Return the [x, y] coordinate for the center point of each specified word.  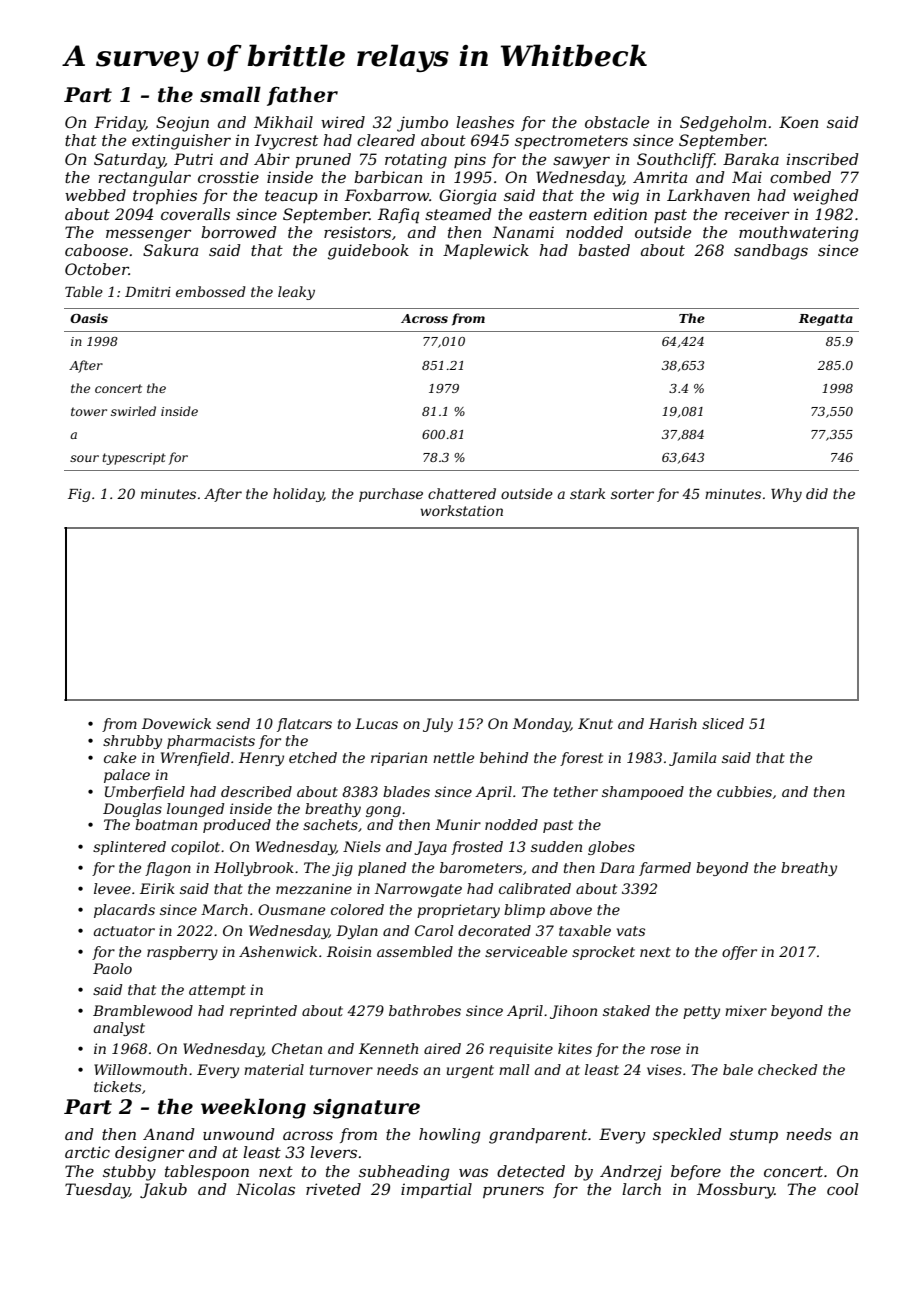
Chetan [297, 1048]
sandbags [771, 252]
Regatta [826, 320]
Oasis [89, 318]
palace [127, 776]
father [302, 96]
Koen [798, 122]
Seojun [182, 124]
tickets [117, 1086]
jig [342, 869]
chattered [462, 493]
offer [739, 953]
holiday [298, 495]
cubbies [744, 791]
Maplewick [486, 251]
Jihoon [573, 1012]
